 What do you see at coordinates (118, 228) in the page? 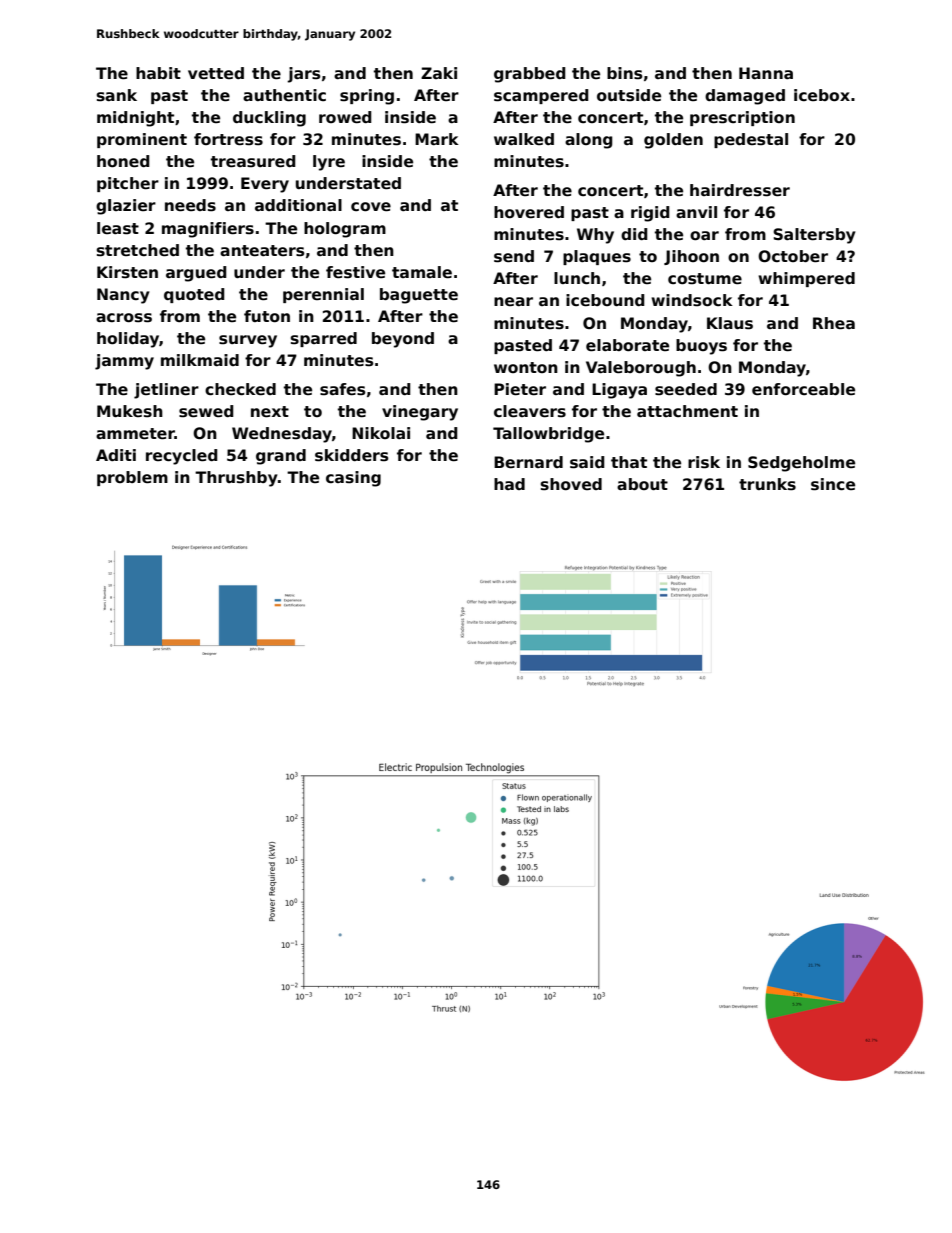
I see `least` at bounding box center [118, 228].
